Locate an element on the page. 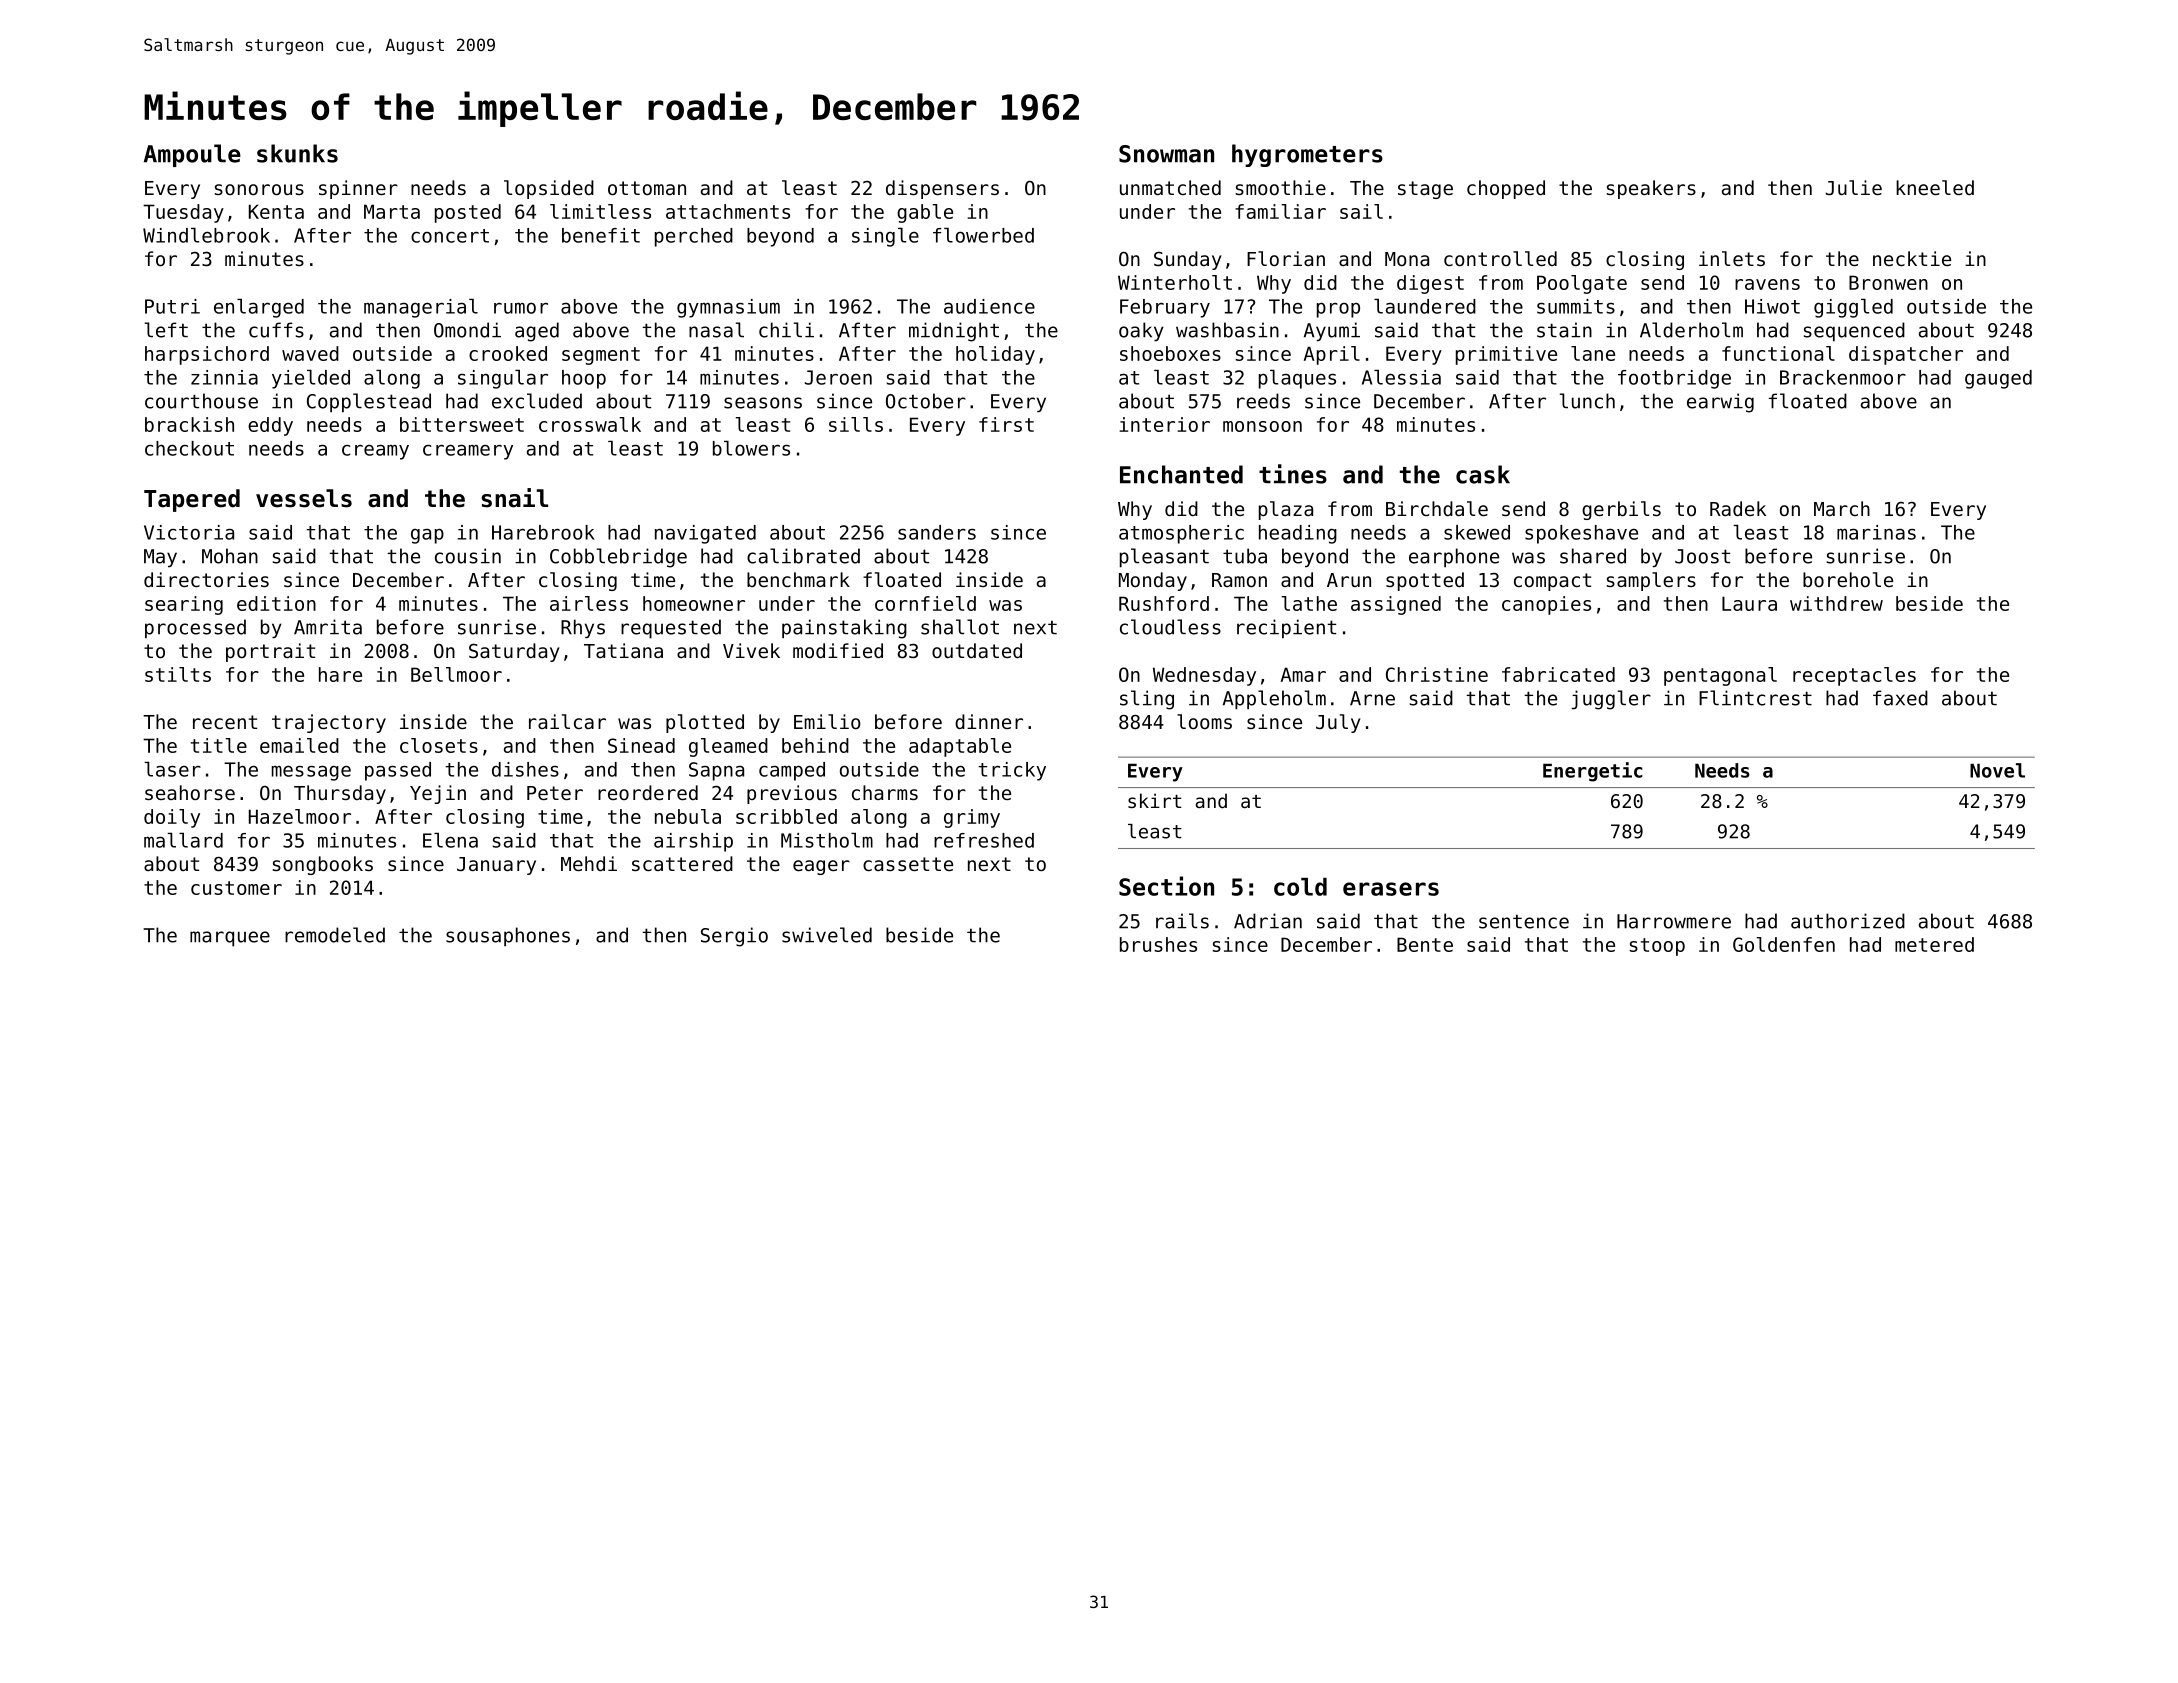 Image resolution: width=2178 pixels, height=1683 pixels. Energetic is located at coordinates (1593, 772).
